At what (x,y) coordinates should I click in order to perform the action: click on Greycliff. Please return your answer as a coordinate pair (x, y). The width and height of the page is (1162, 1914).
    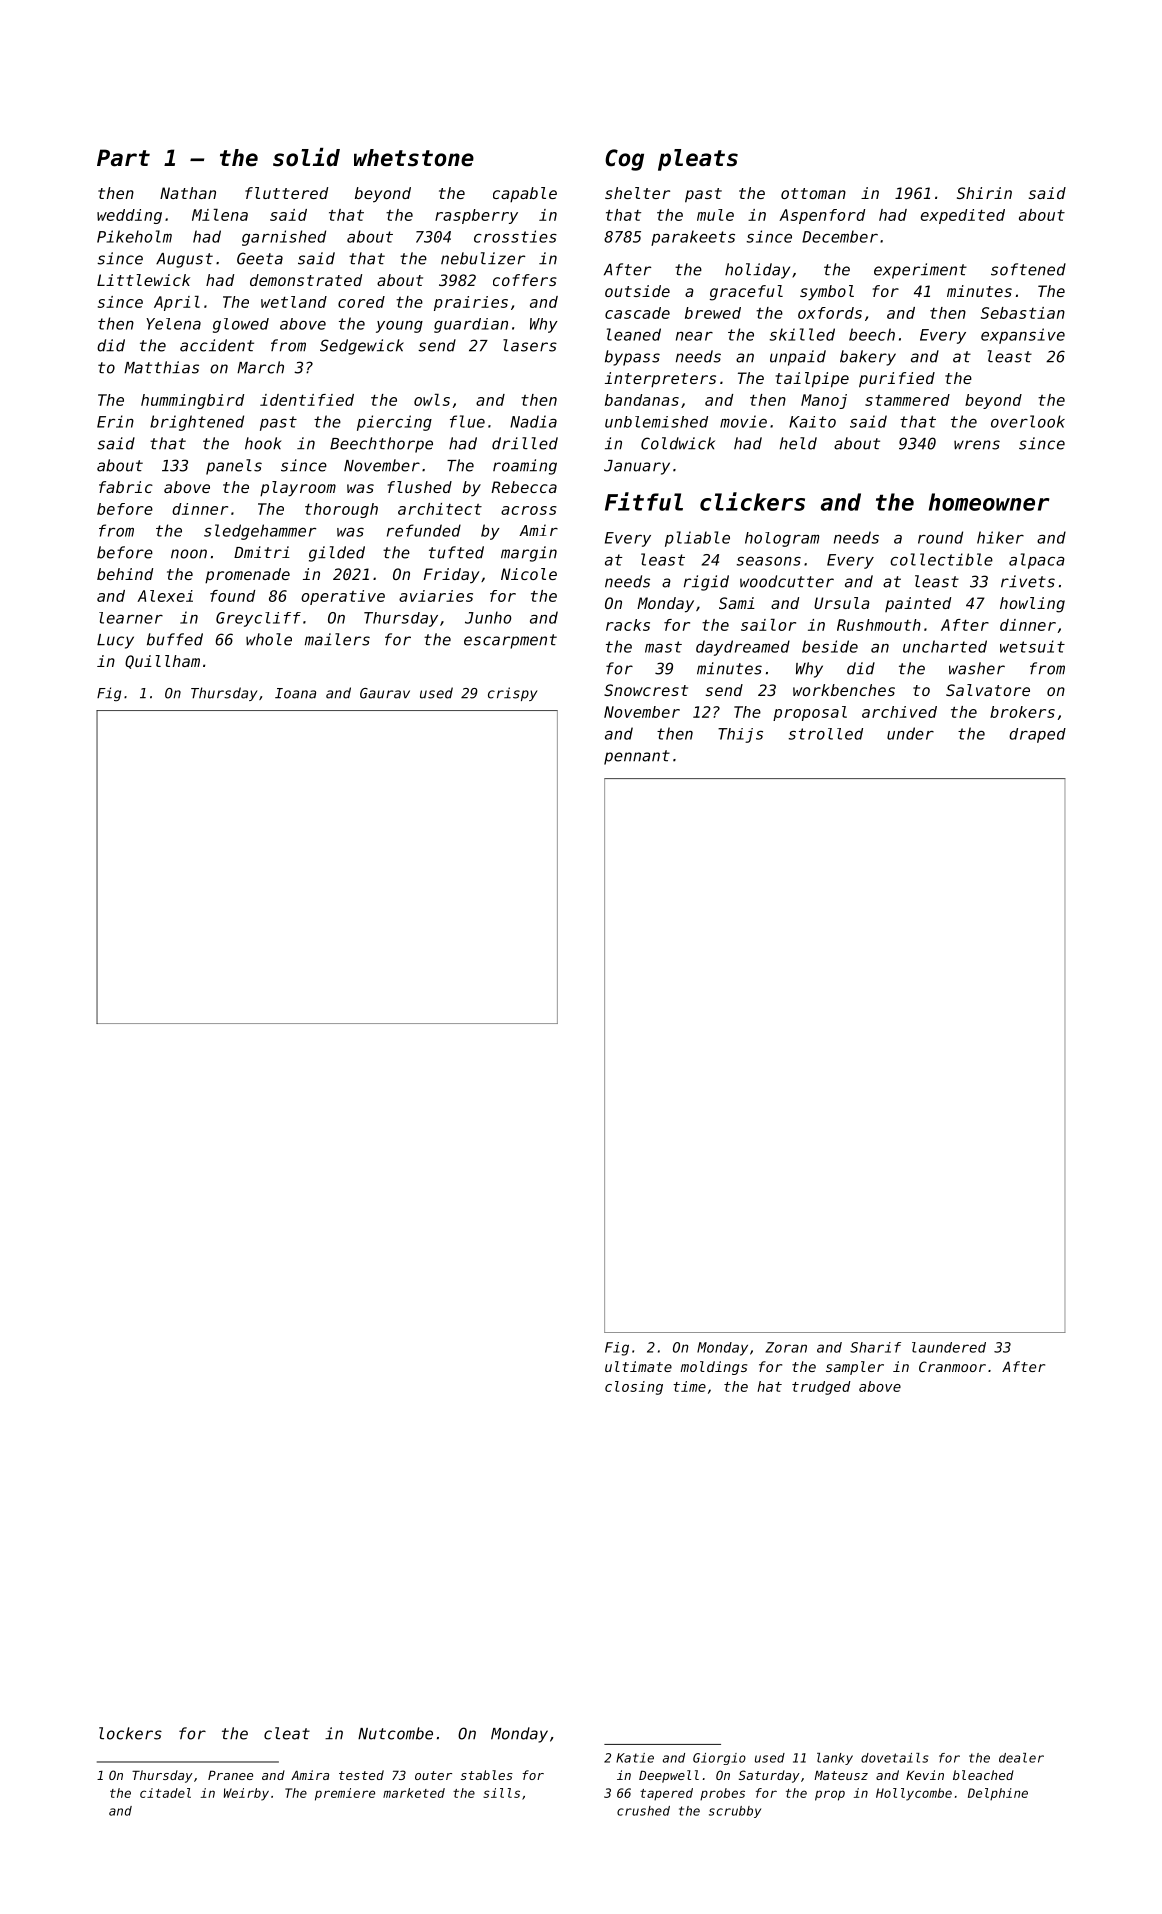
    Looking at the image, I should click on (258, 619).
